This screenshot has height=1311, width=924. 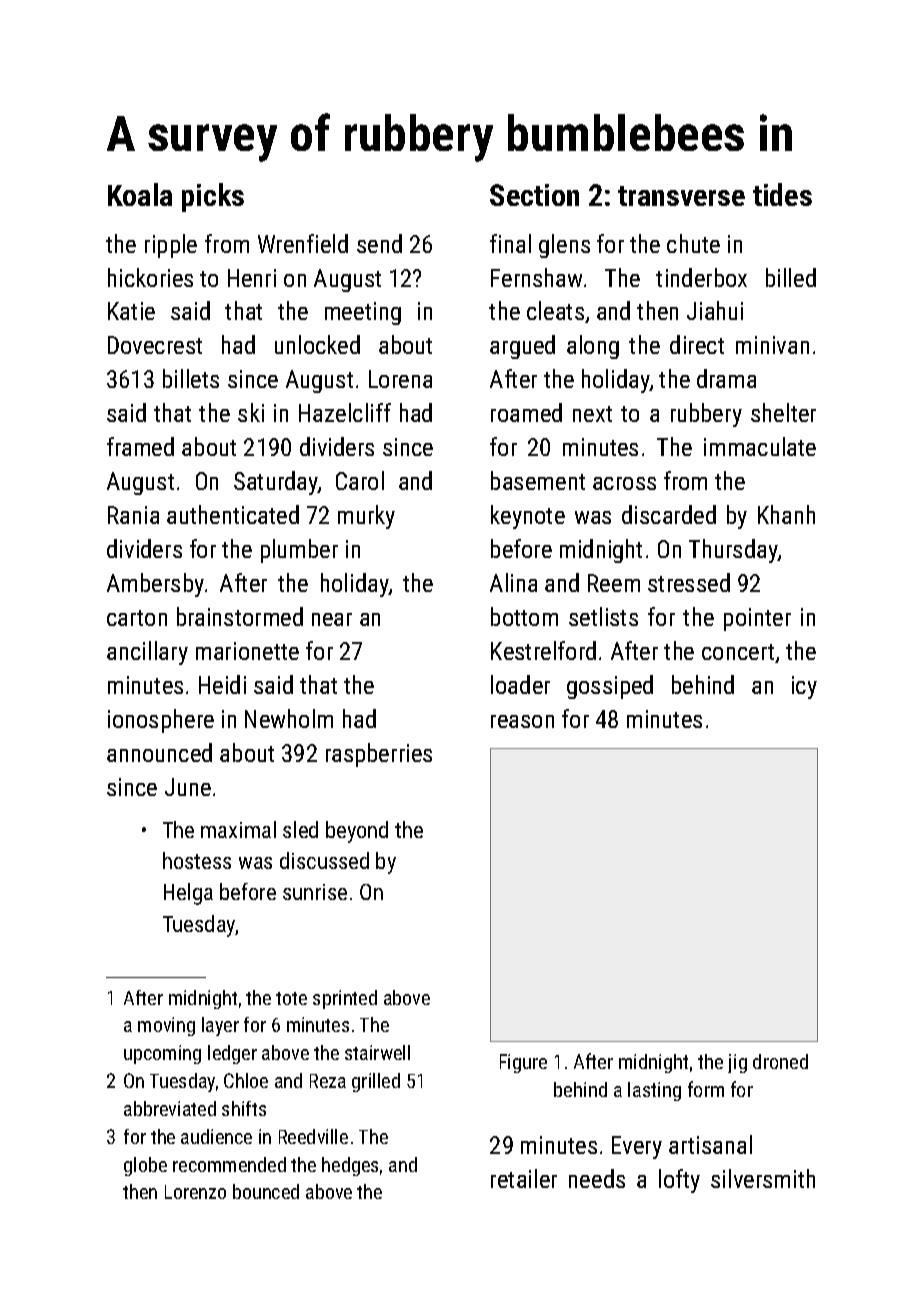 I want to click on icy, so click(x=804, y=687).
